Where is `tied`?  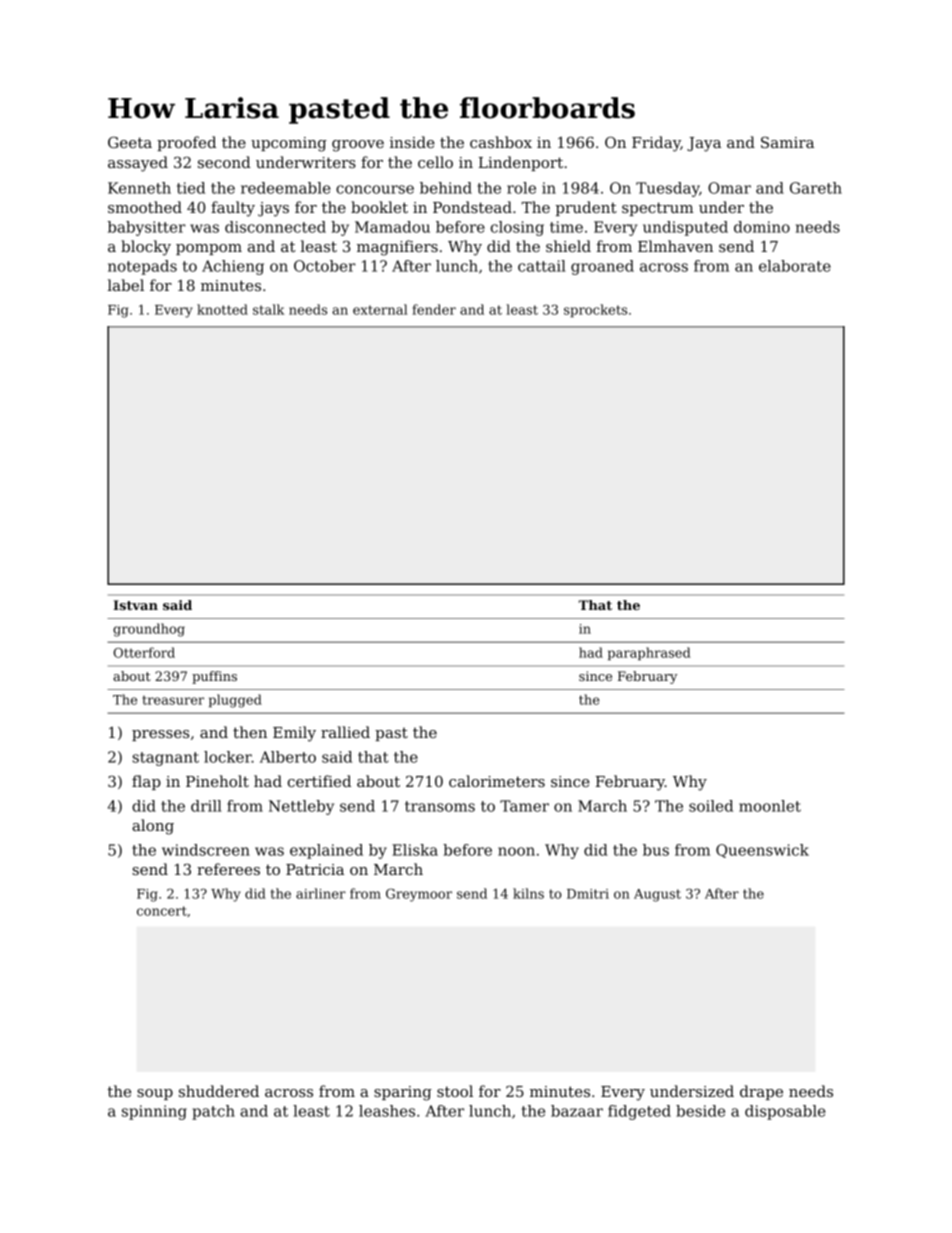 tied is located at coordinates (191, 188).
